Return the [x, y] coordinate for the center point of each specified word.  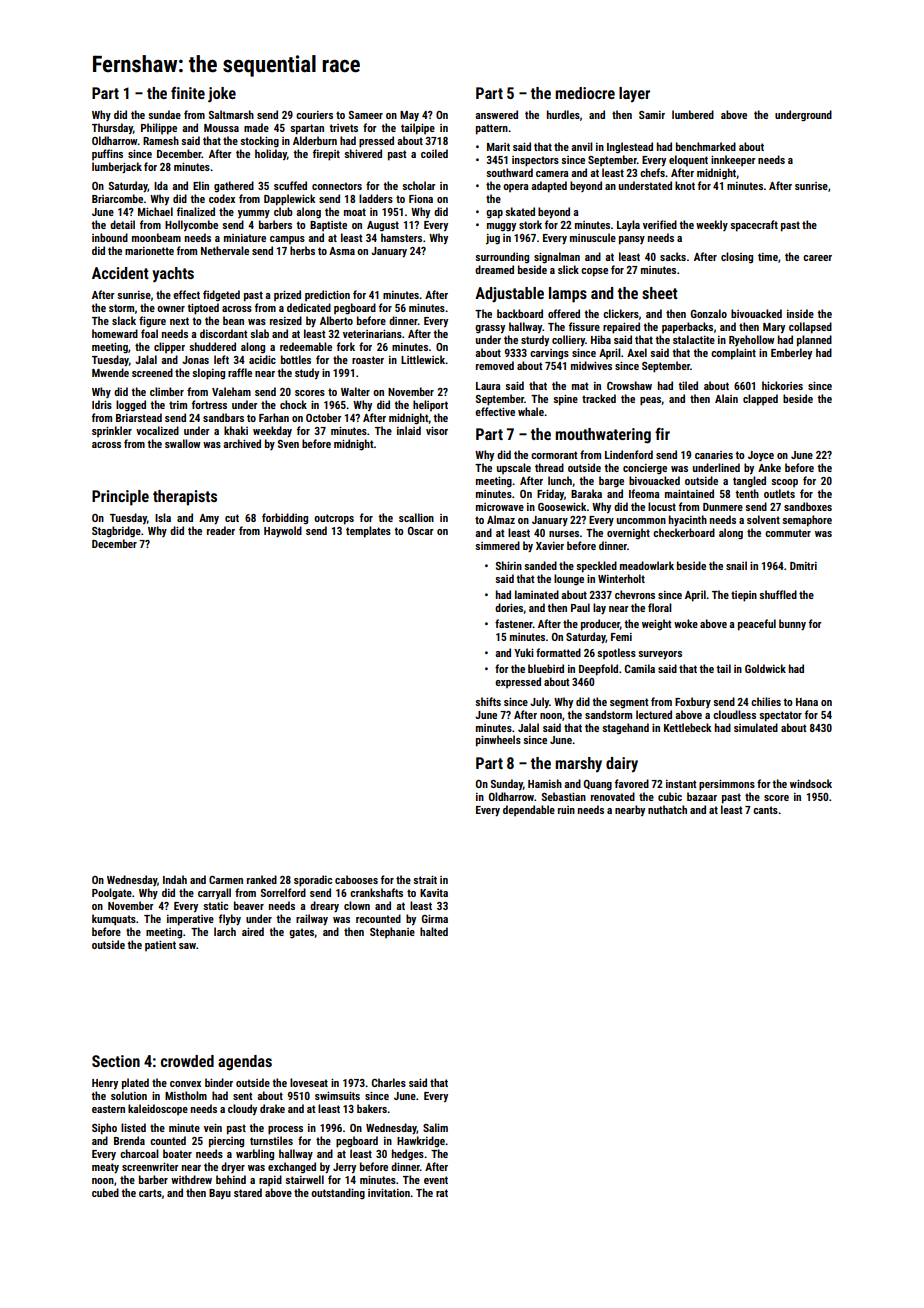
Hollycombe [191, 225]
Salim [435, 1127]
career [817, 258]
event [436, 1180]
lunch [560, 480]
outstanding [338, 1193]
